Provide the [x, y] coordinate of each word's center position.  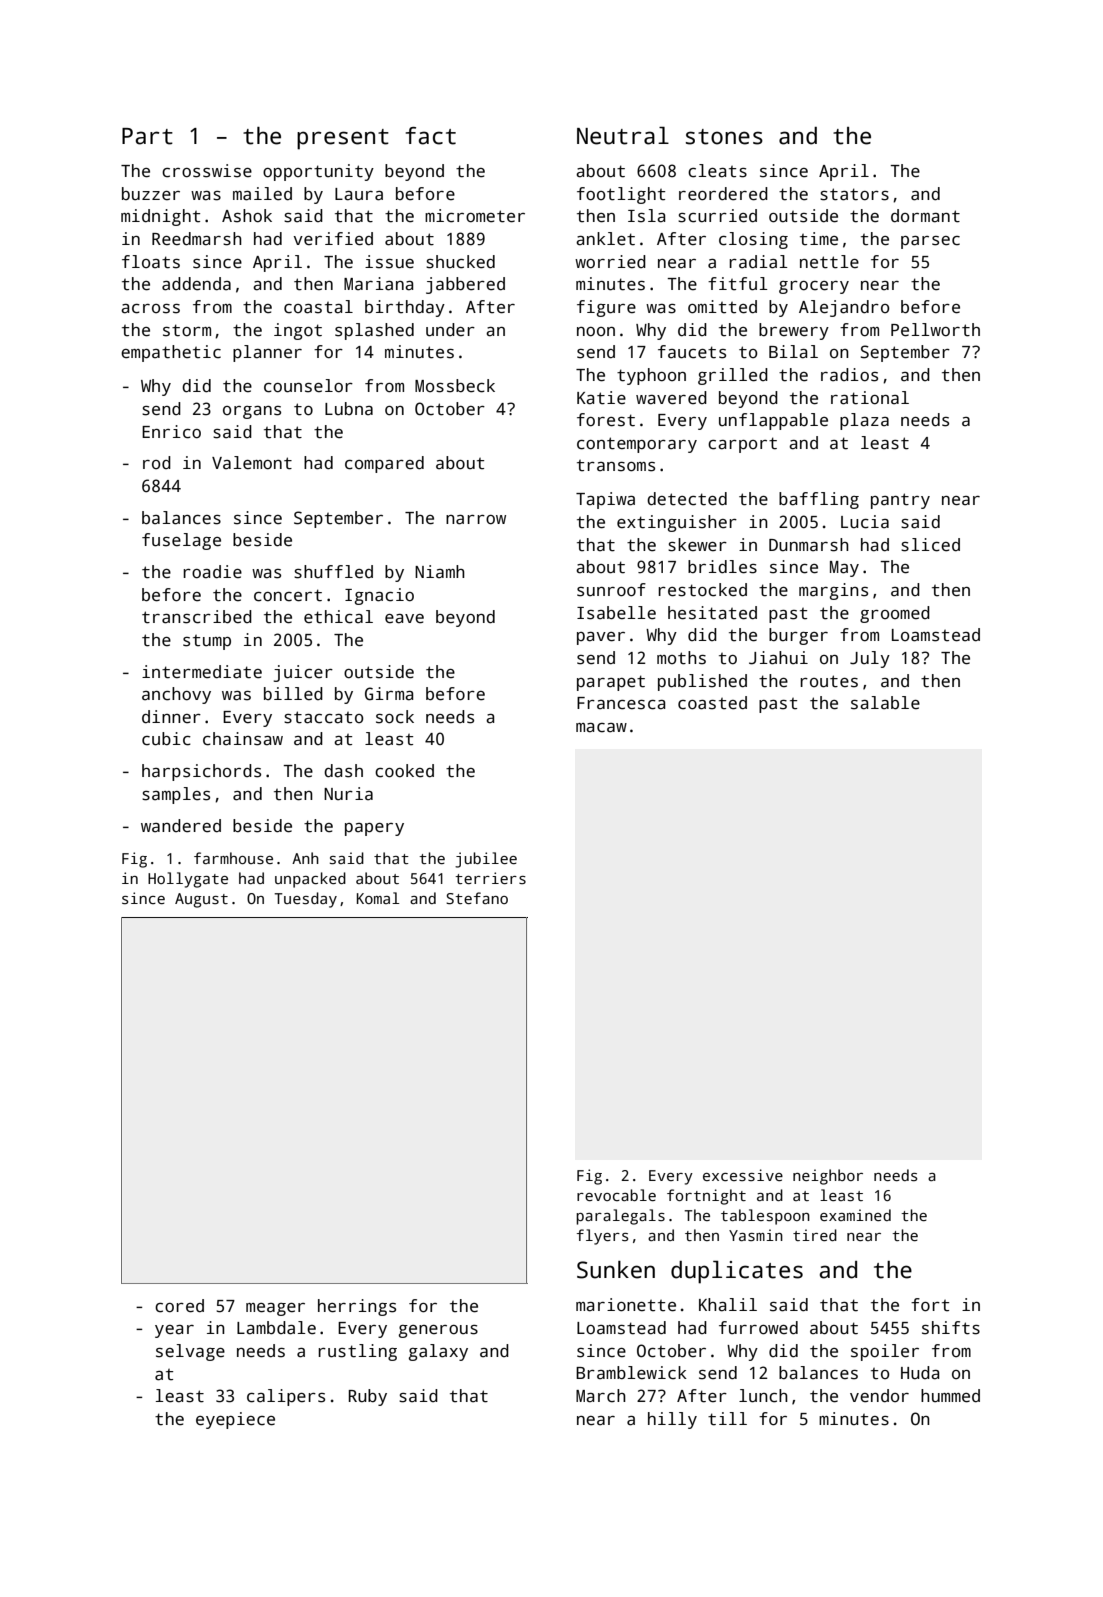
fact [431, 136]
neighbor [828, 1177]
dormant [925, 216]
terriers [490, 878]
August [201, 900]
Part [147, 136]
